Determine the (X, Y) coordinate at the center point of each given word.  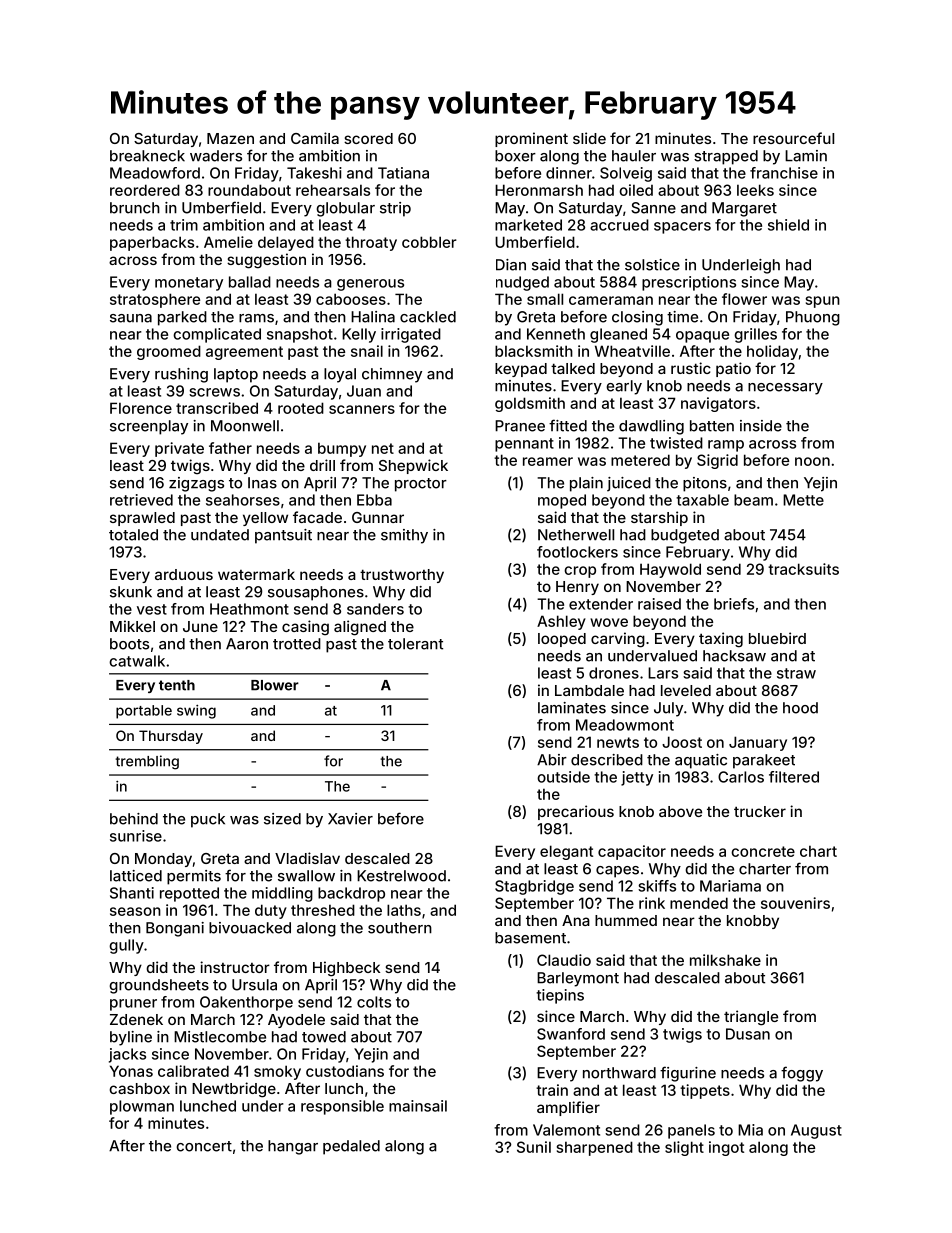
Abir (552, 760)
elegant (566, 852)
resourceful (793, 138)
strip (395, 209)
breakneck (147, 156)
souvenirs (795, 903)
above (680, 811)
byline (131, 1038)
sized (282, 819)
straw (796, 673)
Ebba (374, 500)
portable (144, 712)
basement (530, 938)
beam (753, 500)
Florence (141, 408)
